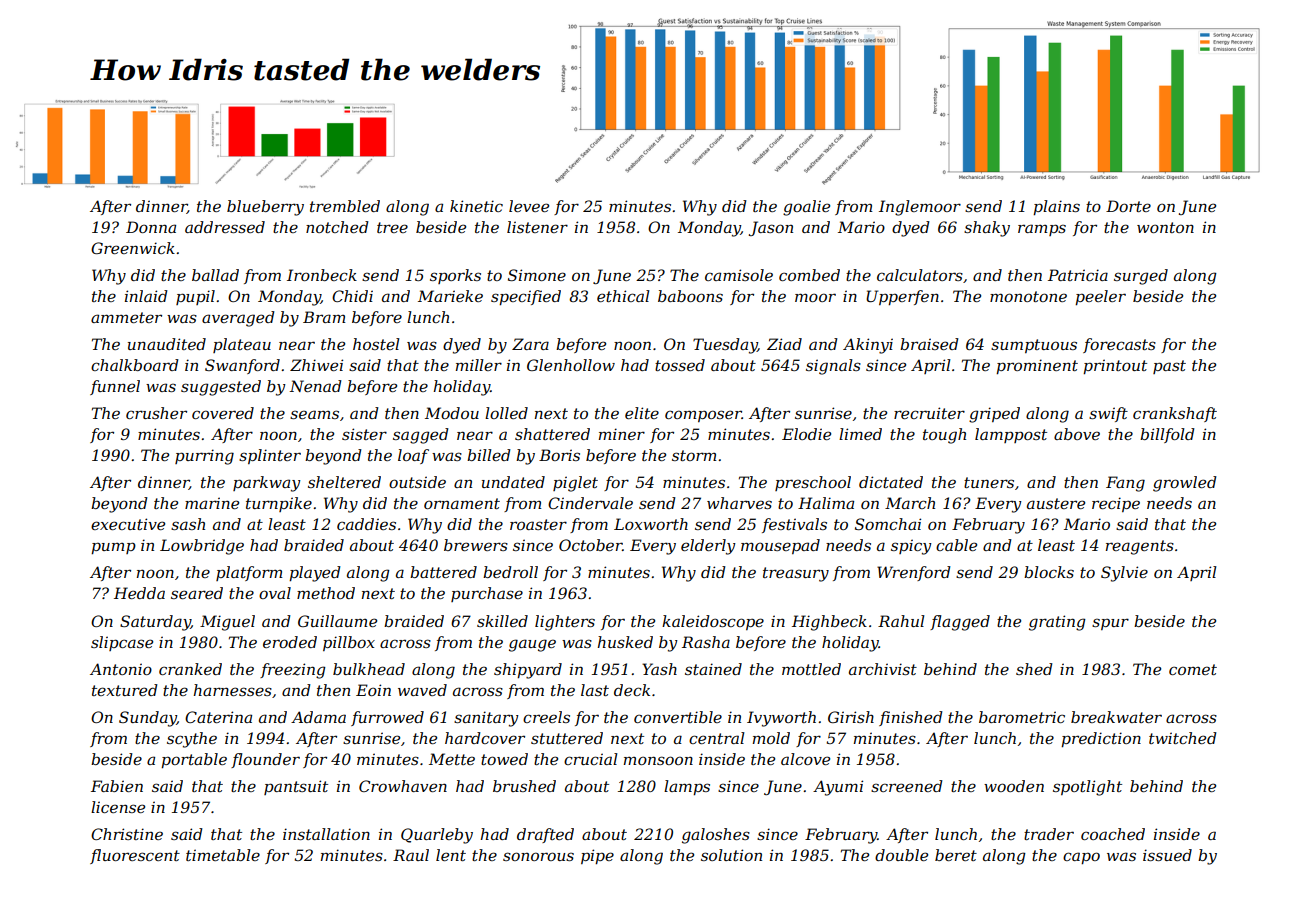  What do you see at coordinates (115, 387) in the screenshot?
I see `funnel` at bounding box center [115, 387].
